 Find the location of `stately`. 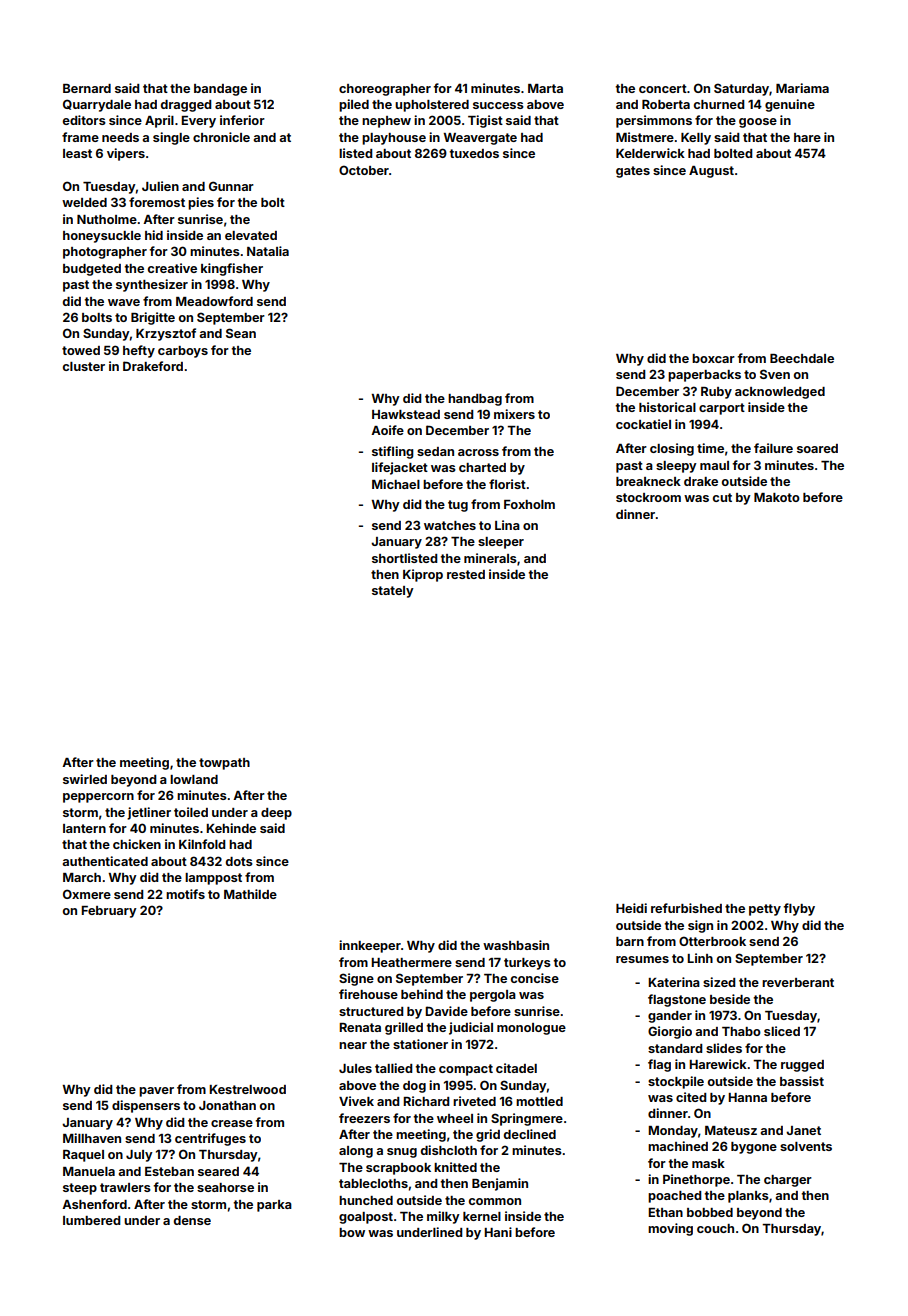

stately is located at coordinates (393, 592).
